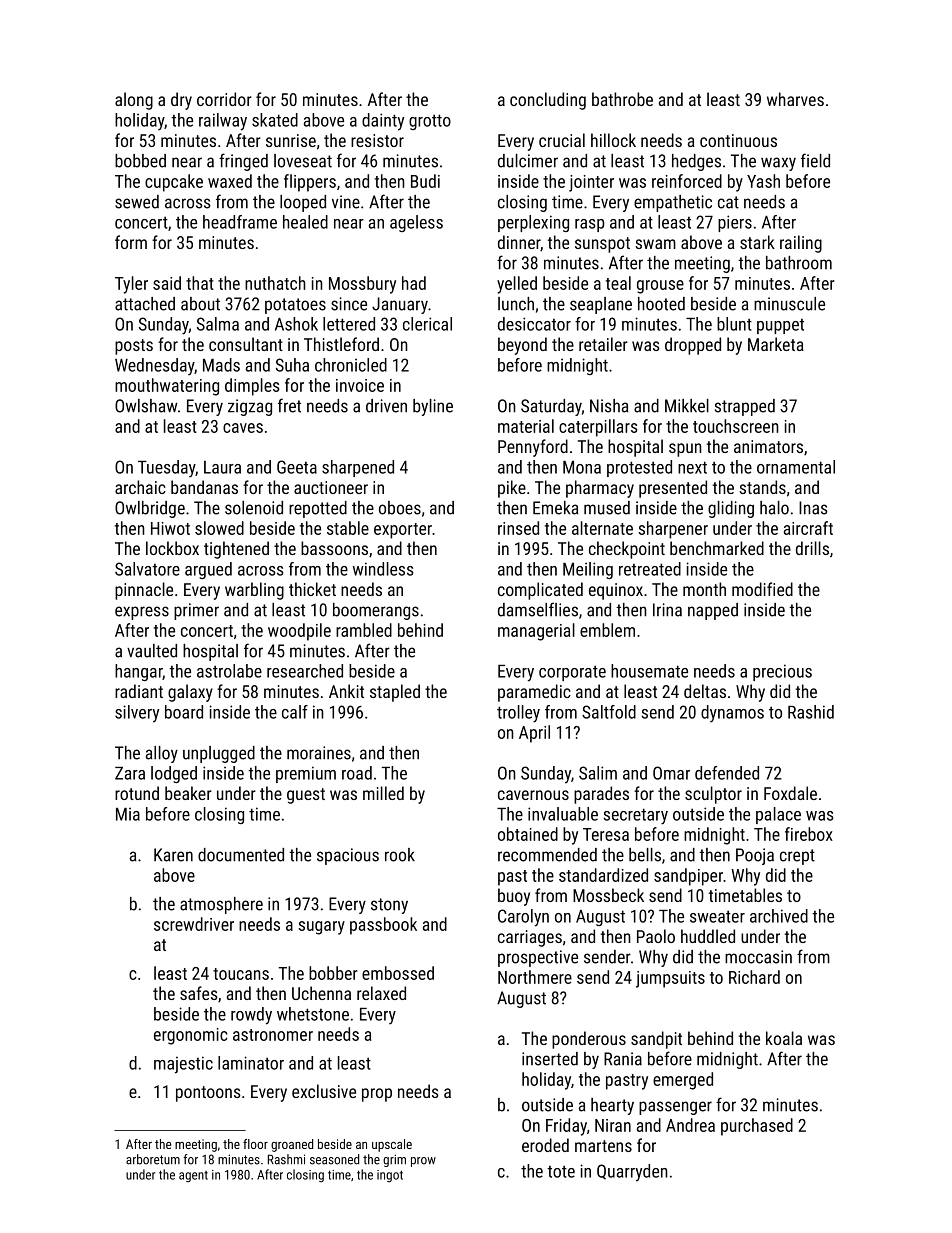 The image size is (952, 1233). What do you see at coordinates (713, 611) in the document?
I see `napped` at bounding box center [713, 611].
